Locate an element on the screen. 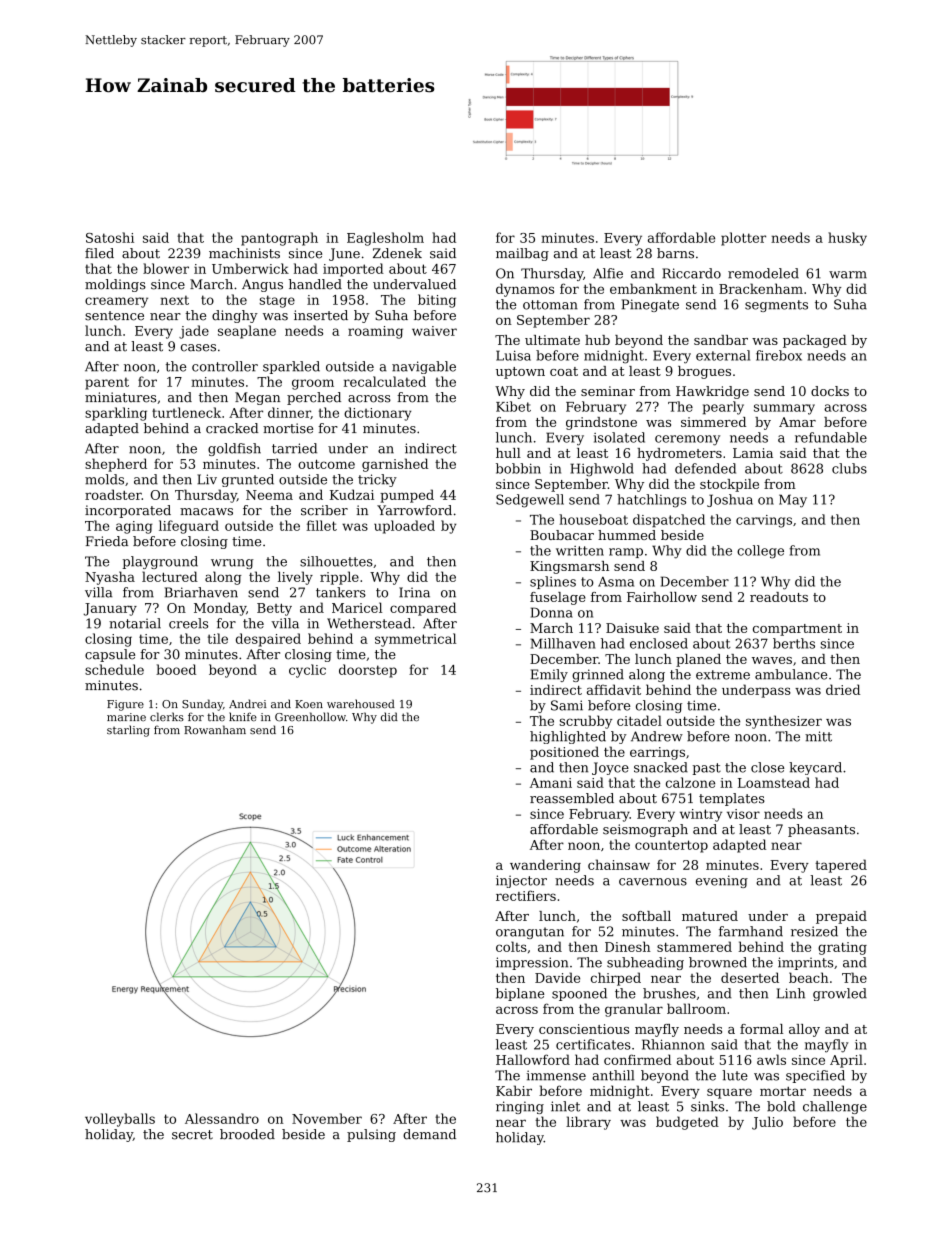 The height and width of the screenshot is (1233, 952). chainsaw is located at coordinates (619, 864).
